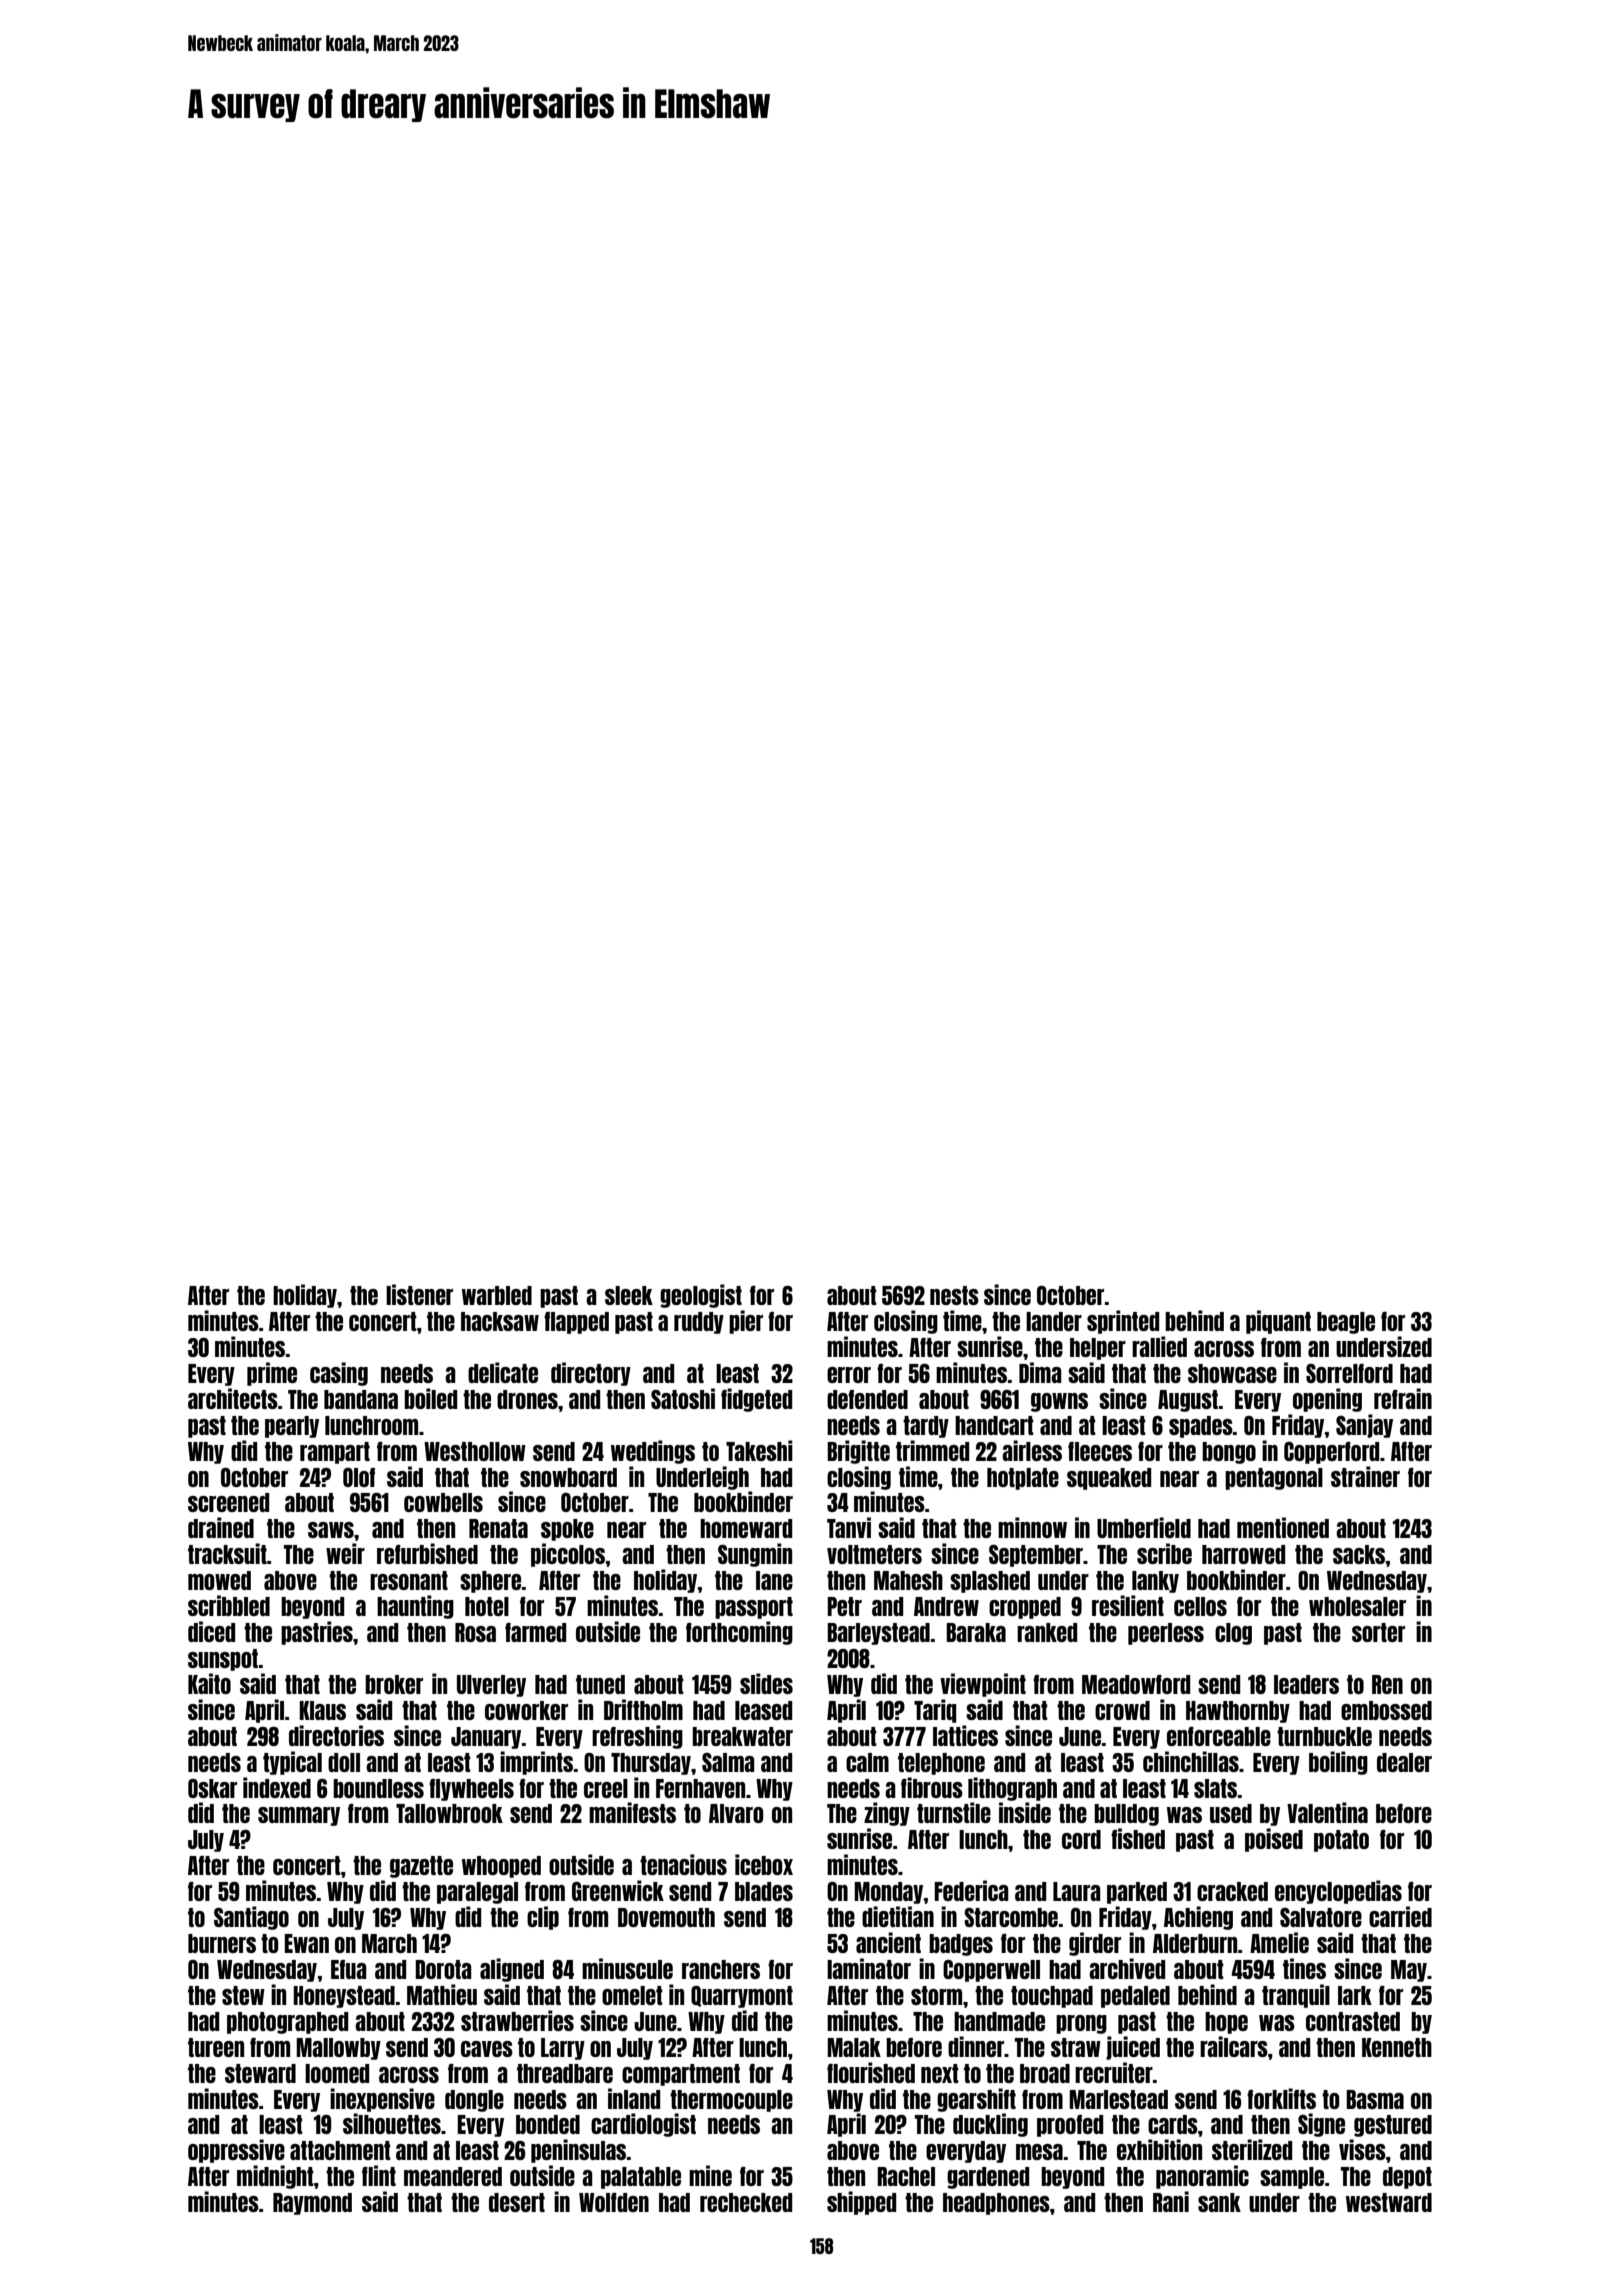 This screenshot has width=1620, height=2292. Describe the element at coordinates (1232, 1373) in the screenshot. I see `showcase` at that location.
